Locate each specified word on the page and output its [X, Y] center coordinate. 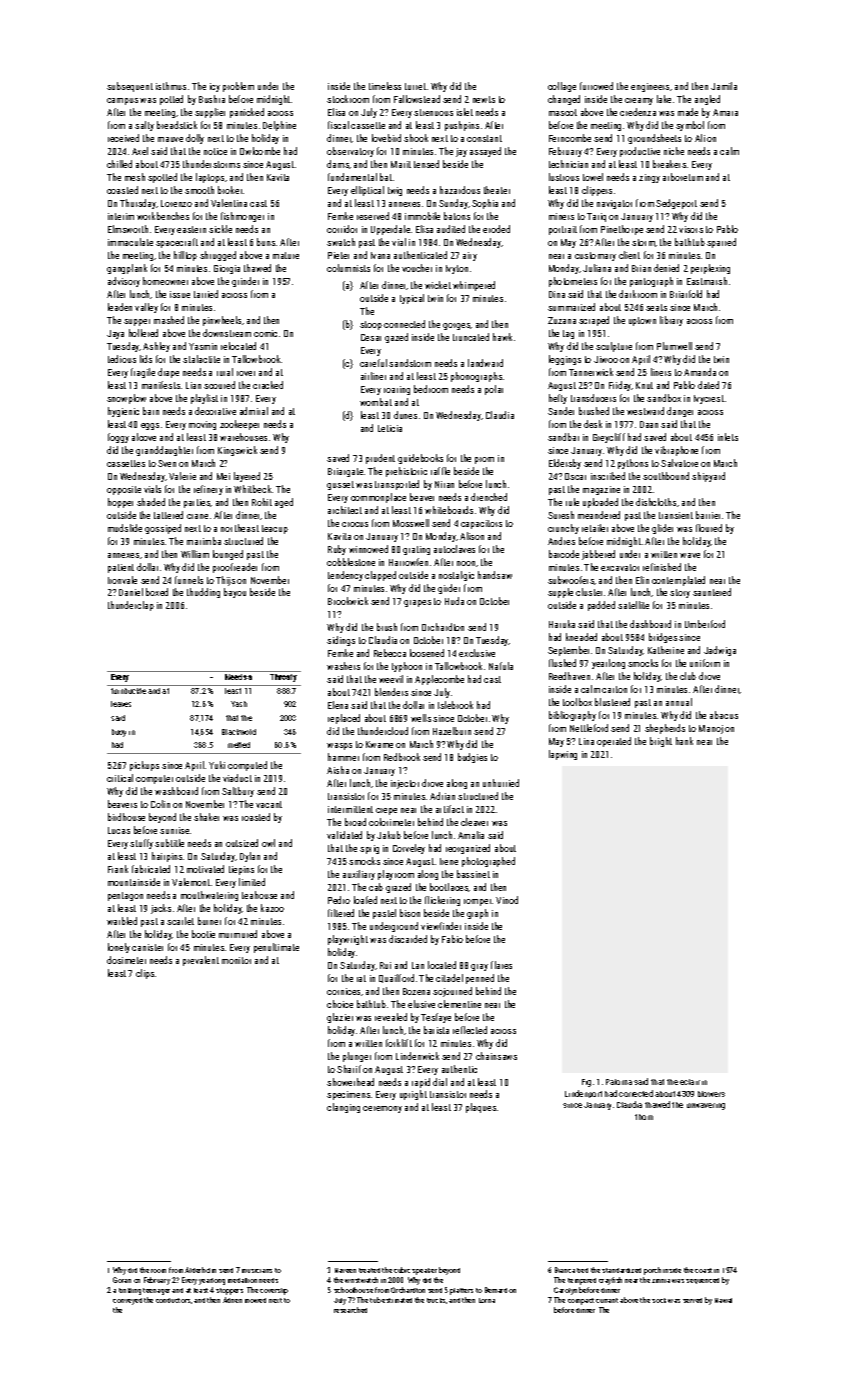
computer [154, 779]
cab [376, 887]
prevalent [201, 961]
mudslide [125, 528]
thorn [644, 1117]
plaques [481, 1108]
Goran [122, 1280]
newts [484, 99]
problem [238, 87]
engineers [650, 87]
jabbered [598, 555]
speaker [424, 1271]
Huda [454, 601]
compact [581, 1301]
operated [614, 742]
